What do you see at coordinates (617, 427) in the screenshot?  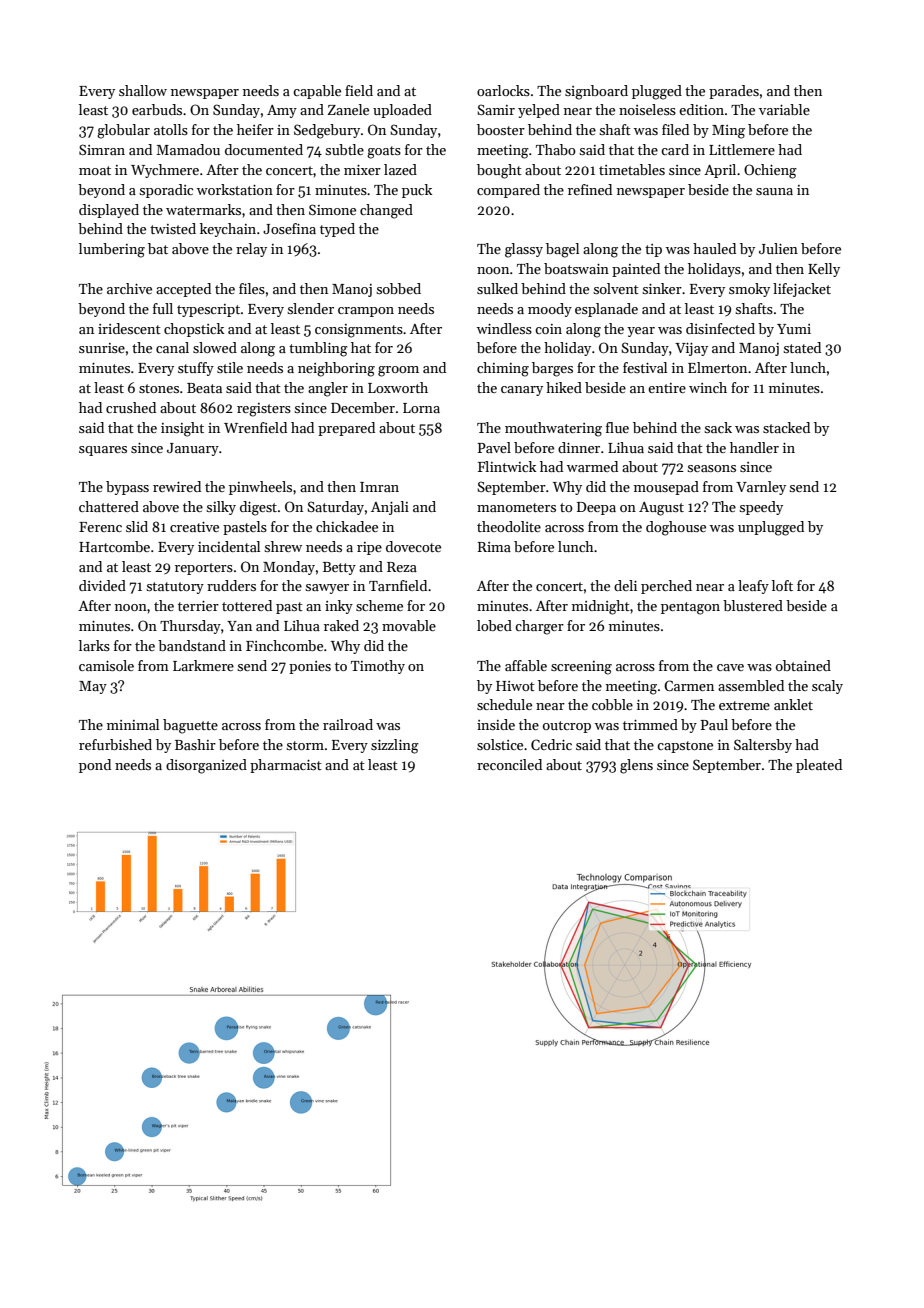 I see `flue` at bounding box center [617, 427].
